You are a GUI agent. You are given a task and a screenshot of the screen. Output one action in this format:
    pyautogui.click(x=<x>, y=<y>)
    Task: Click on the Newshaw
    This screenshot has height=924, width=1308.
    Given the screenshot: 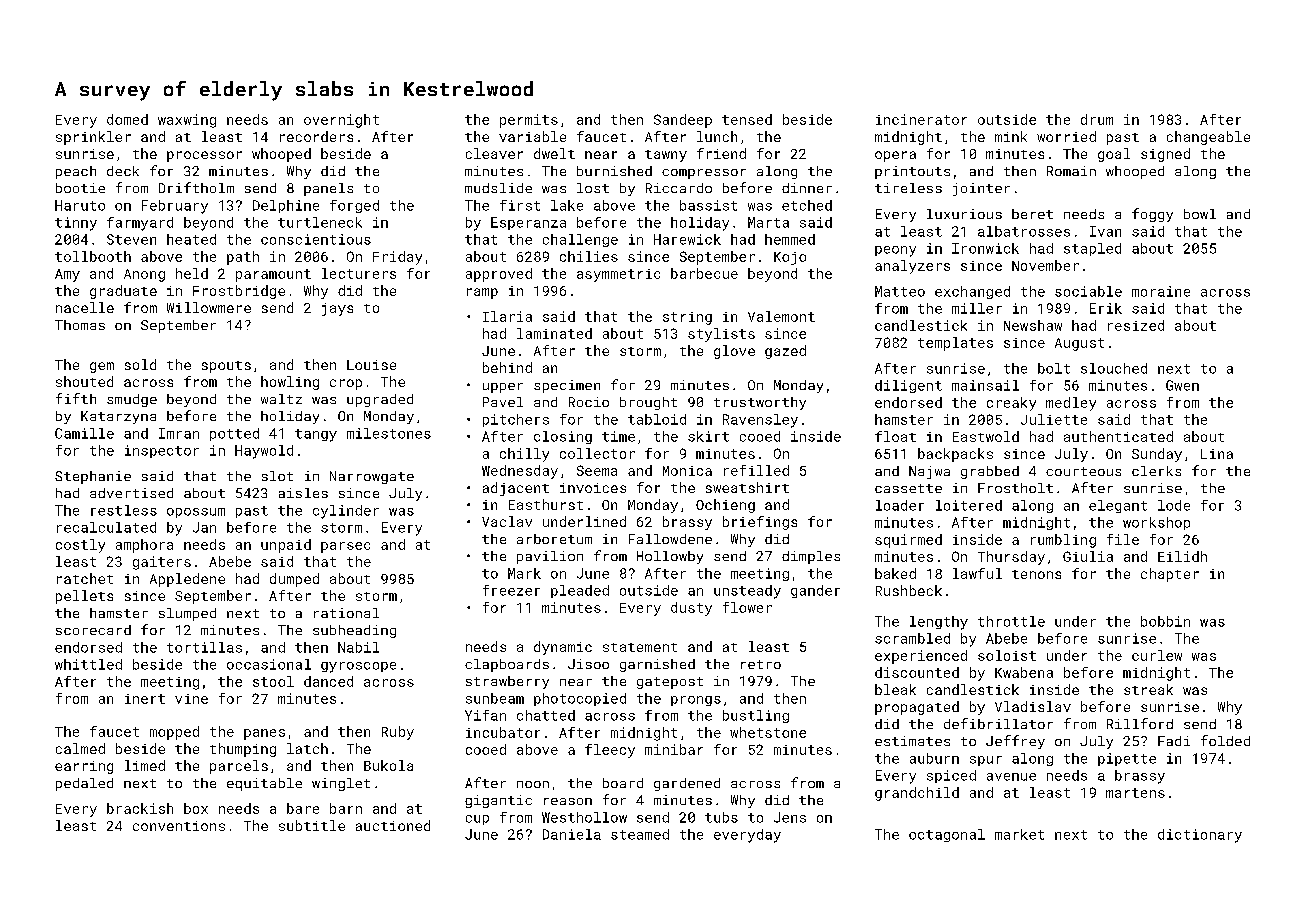 What is the action you would take?
    pyautogui.click(x=1033, y=325)
